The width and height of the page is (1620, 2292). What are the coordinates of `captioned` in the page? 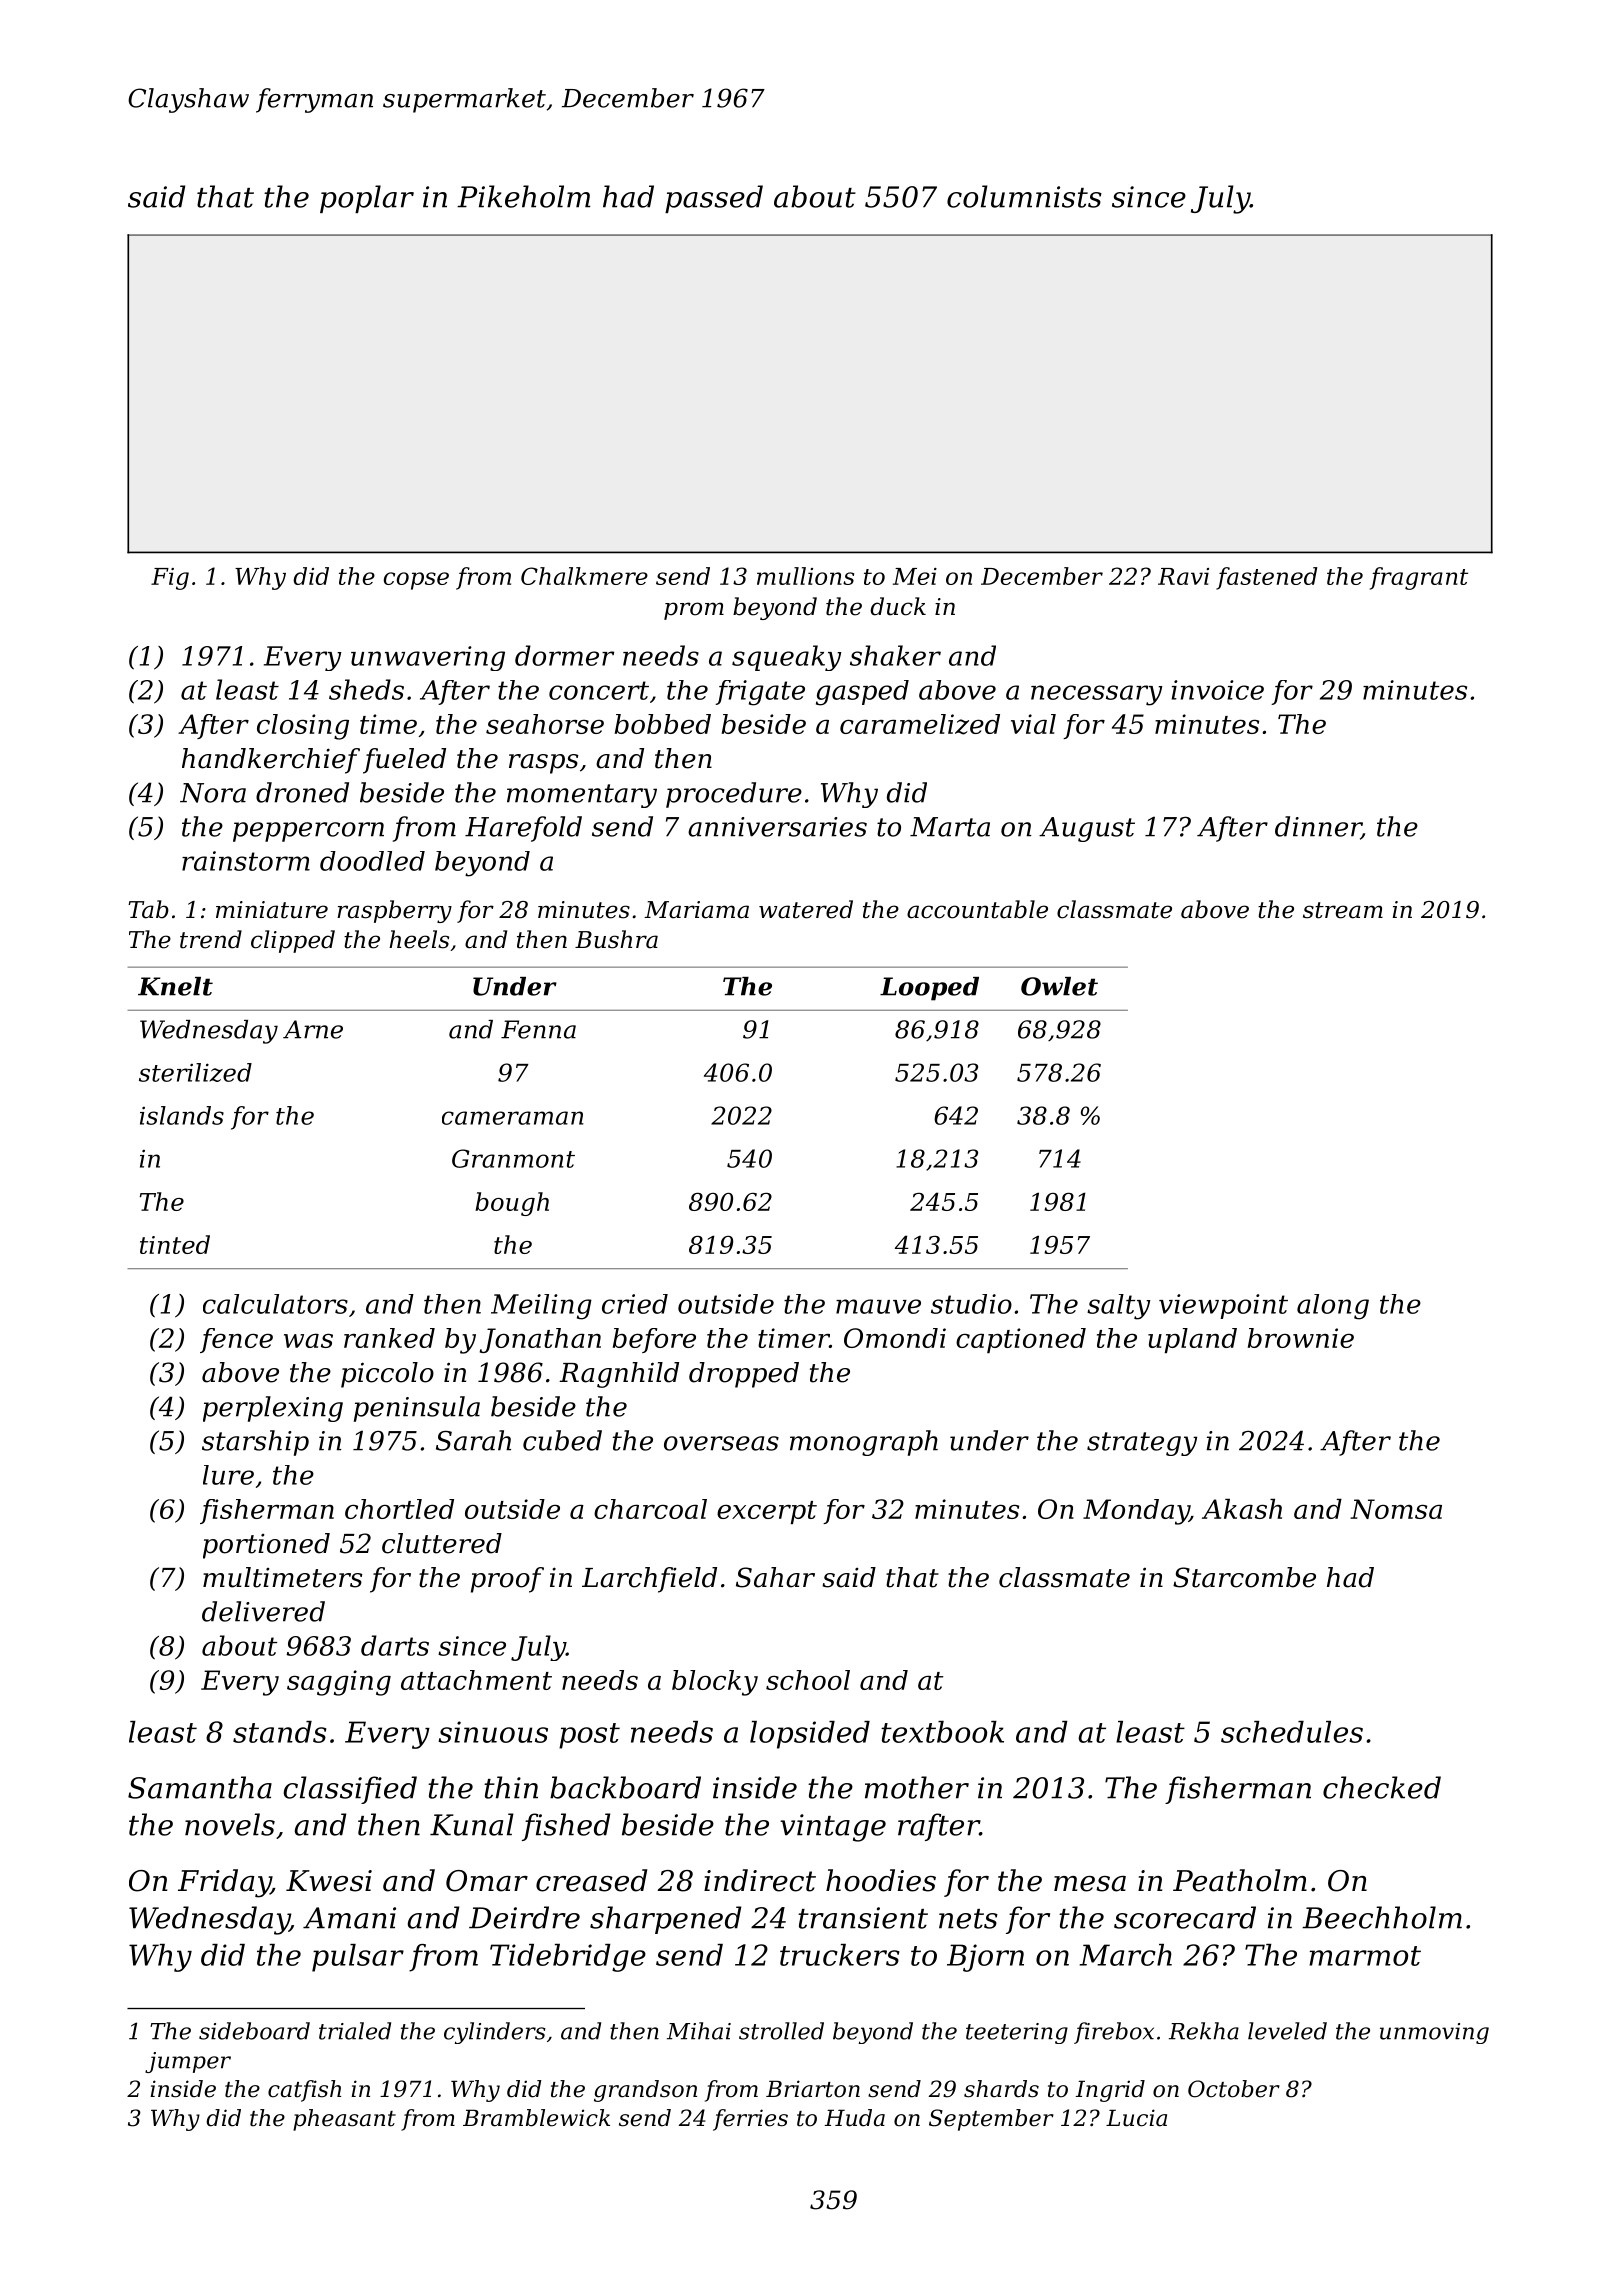 It's located at (1021, 1340).
